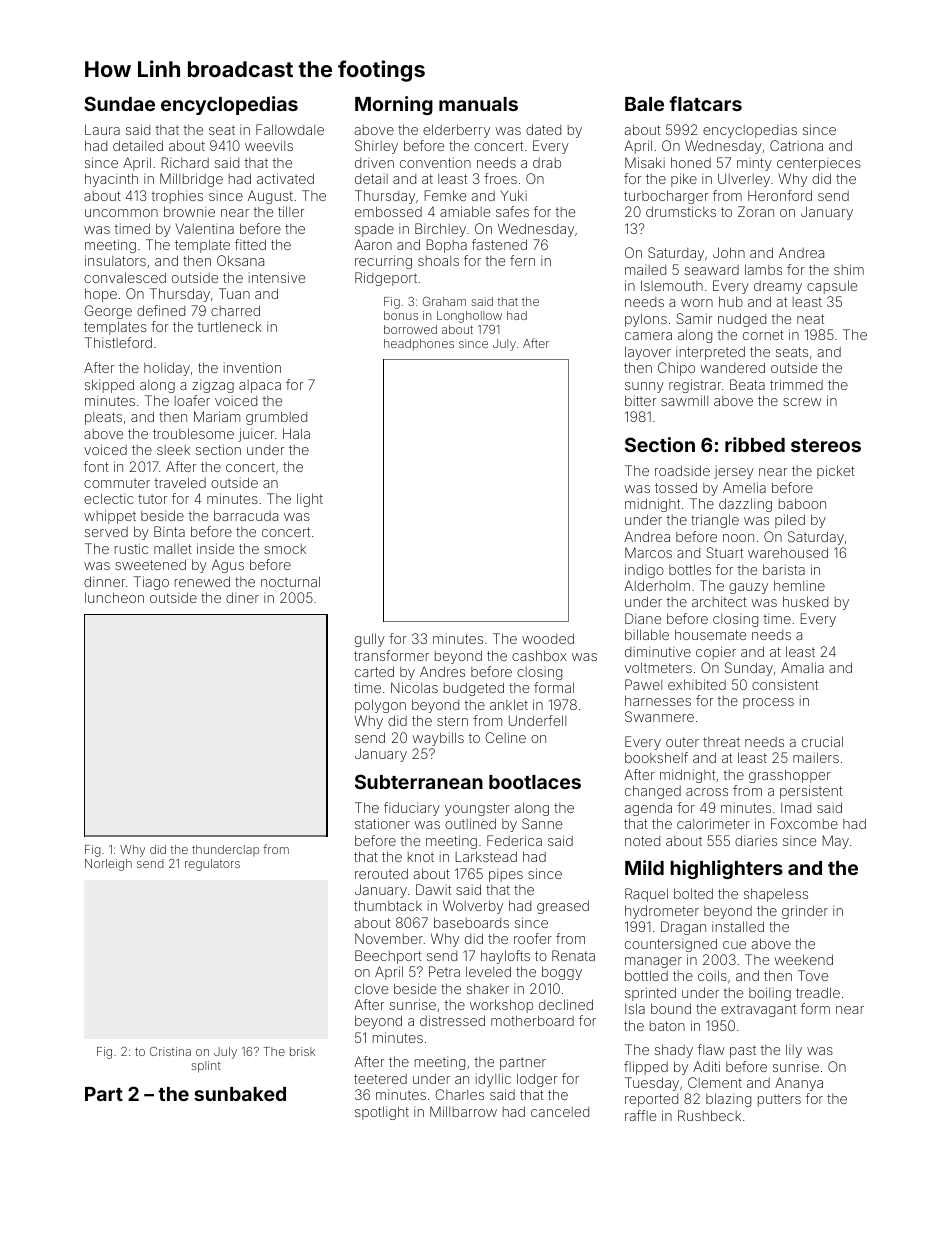 Image resolution: width=952 pixels, height=1233 pixels. What do you see at coordinates (822, 741) in the screenshot?
I see `crucial` at bounding box center [822, 741].
